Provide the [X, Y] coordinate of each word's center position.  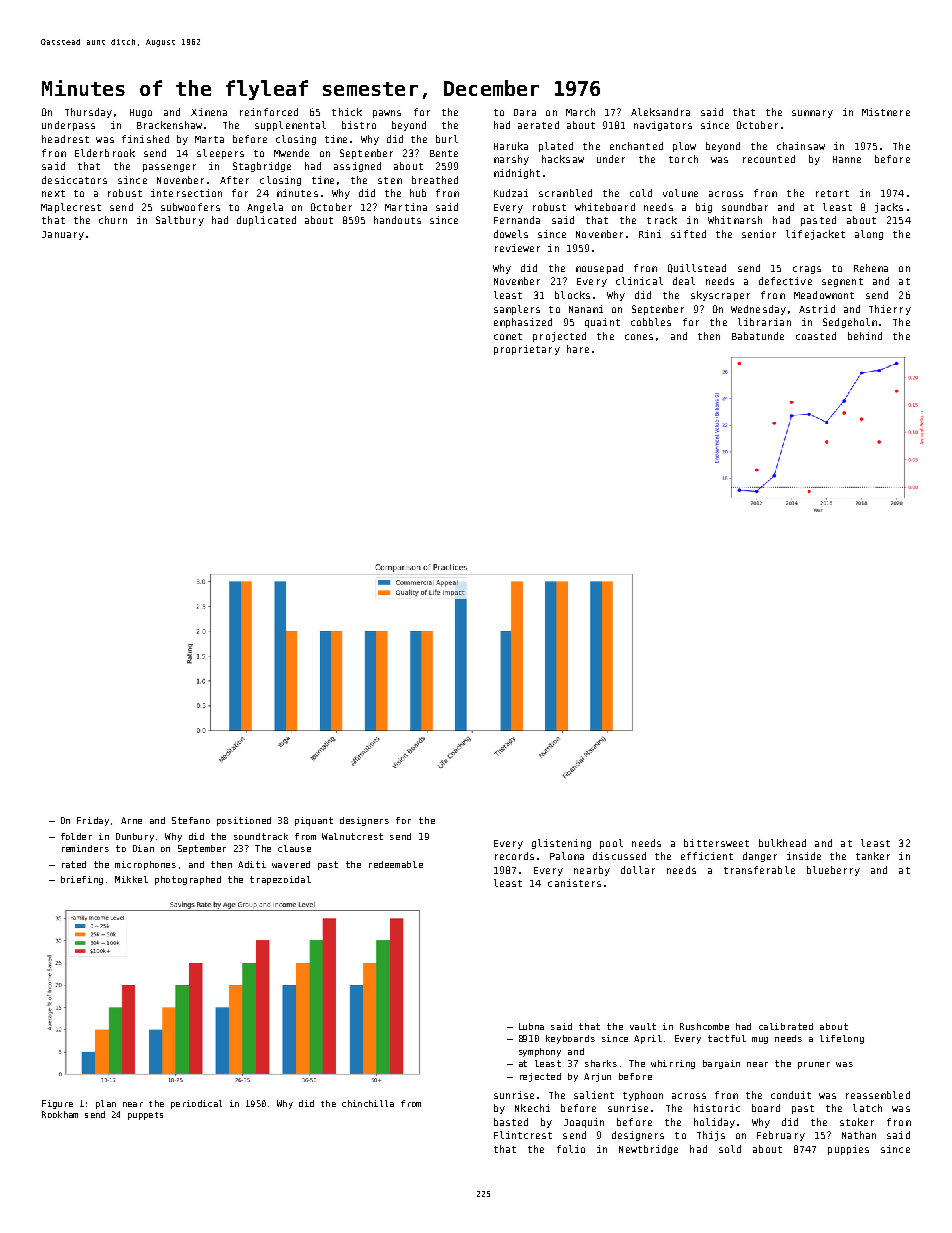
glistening [561, 844]
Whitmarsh [735, 220]
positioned [244, 821]
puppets [145, 1116]
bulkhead [782, 843]
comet [508, 336]
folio [571, 1149]
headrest [65, 139]
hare [578, 349]
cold [641, 193]
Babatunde [758, 336]
